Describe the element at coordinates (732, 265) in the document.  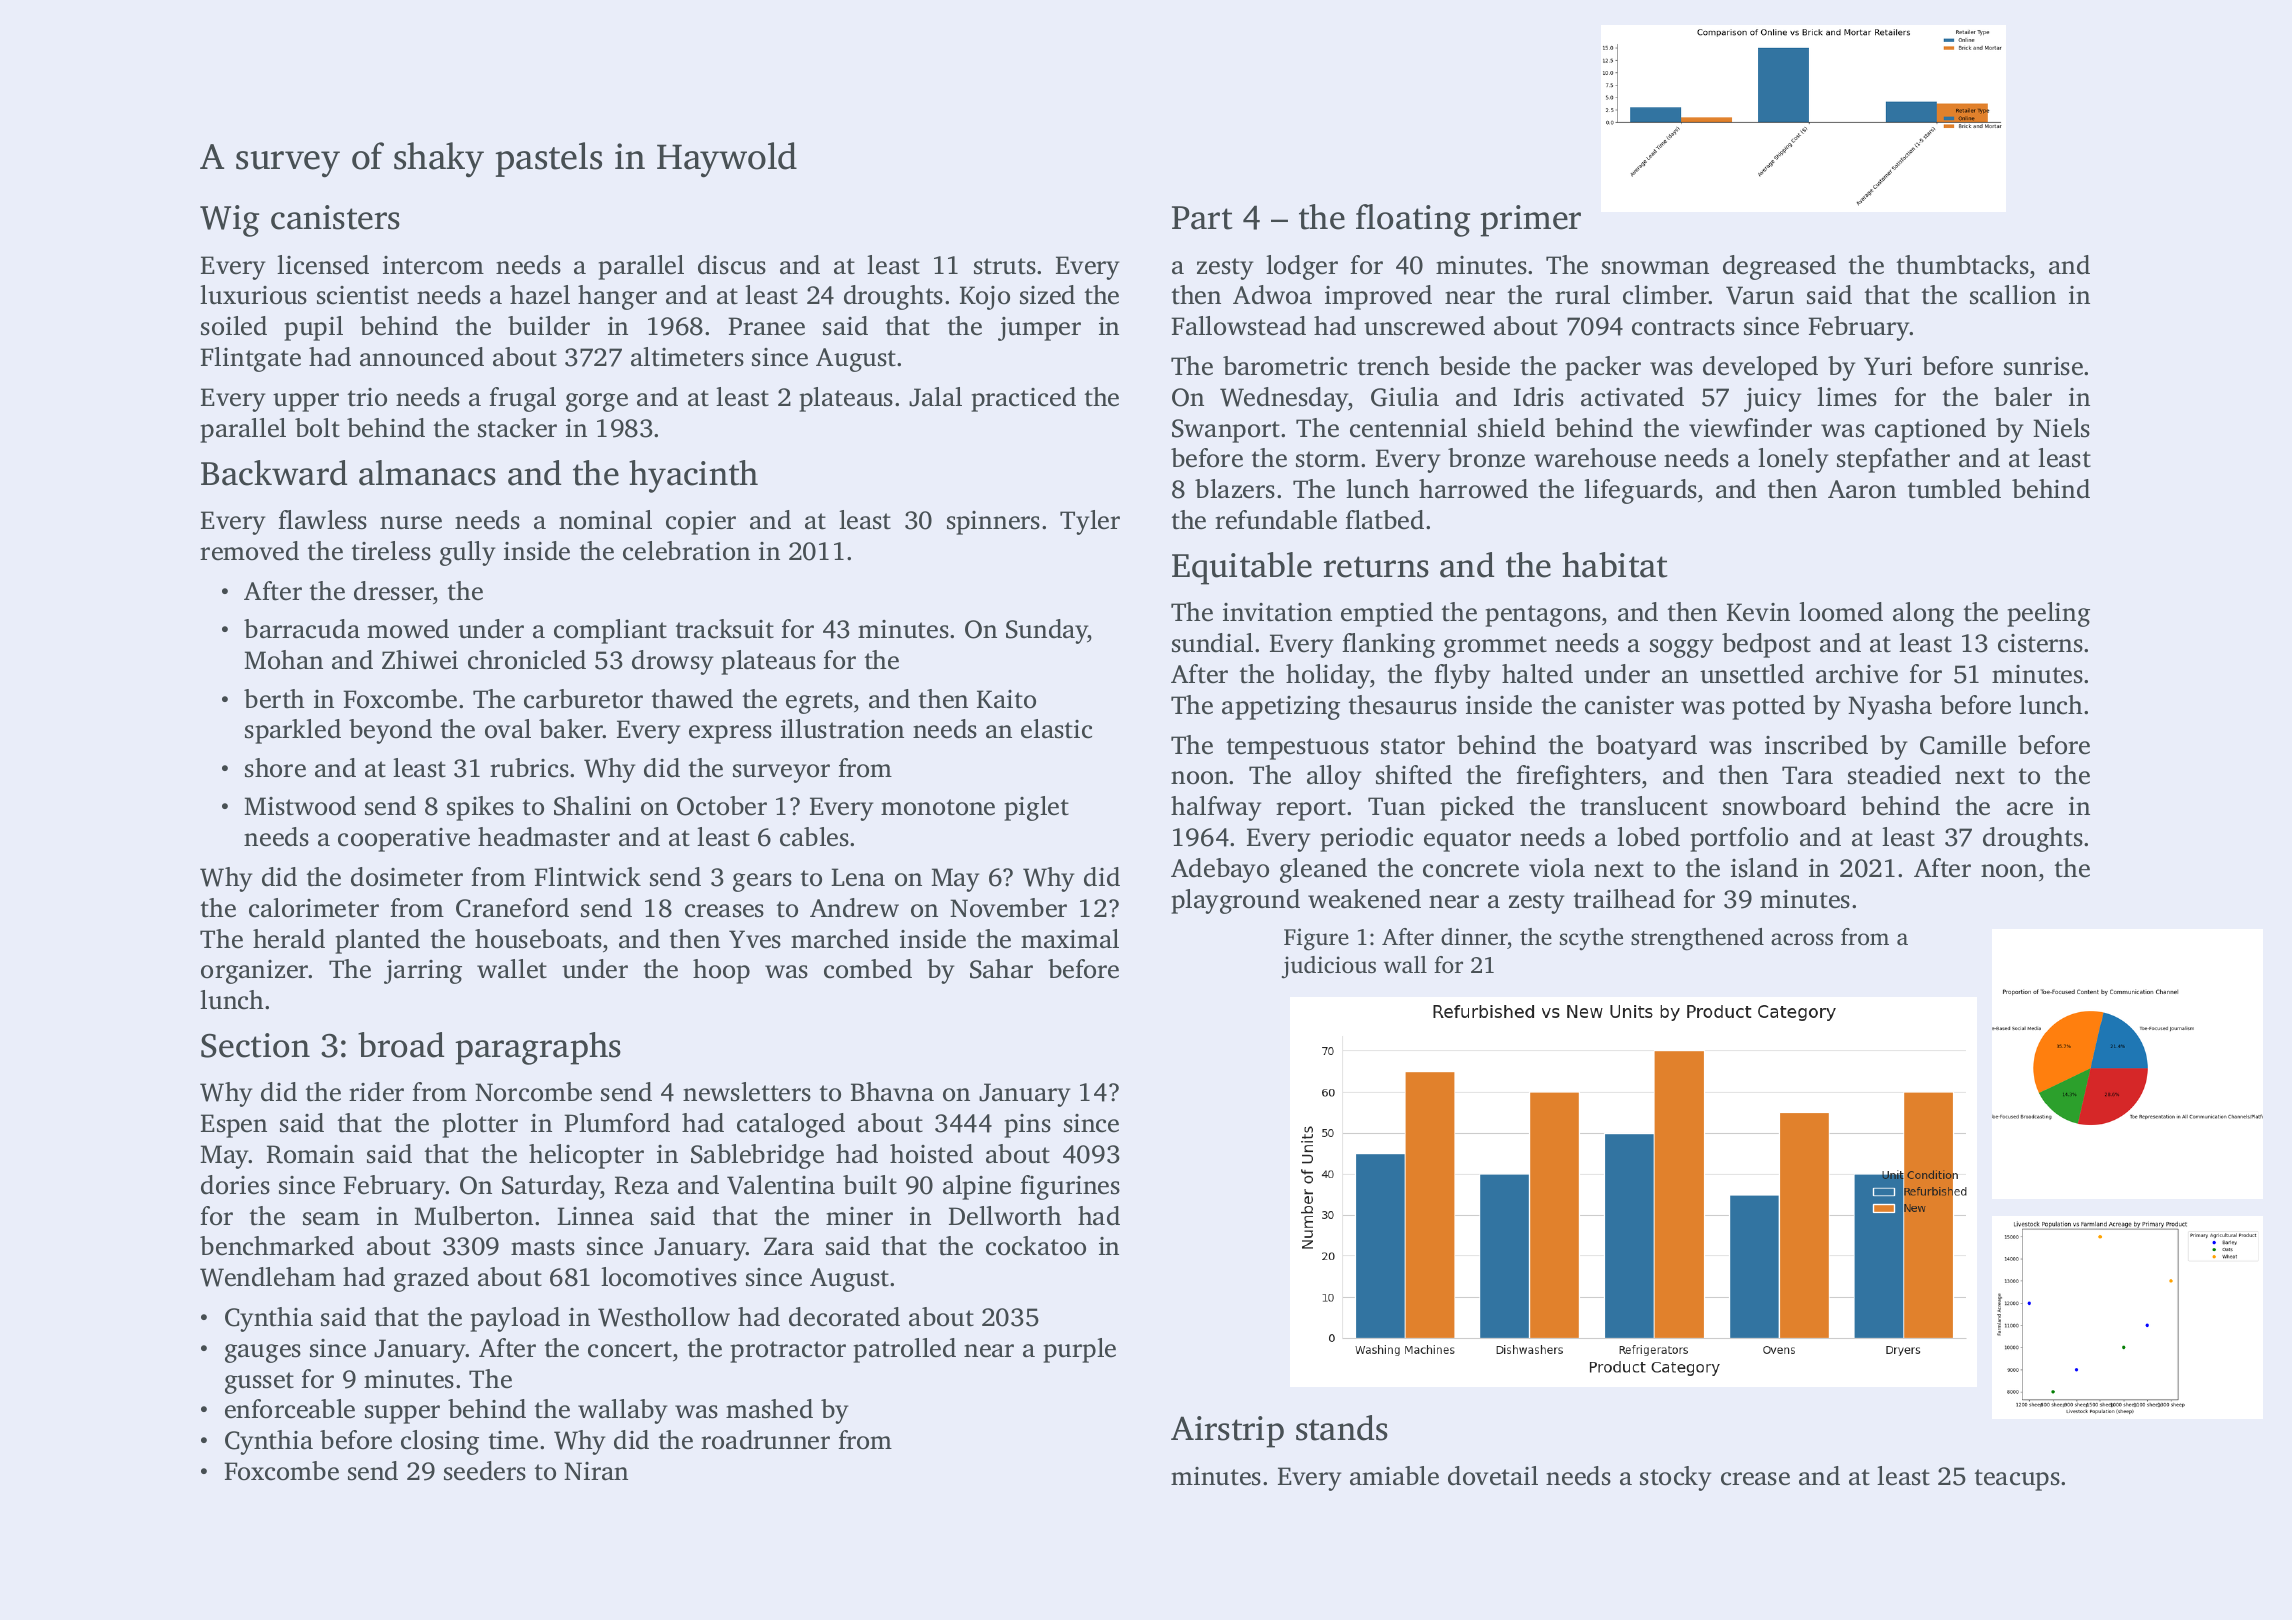
I see `discus` at that location.
